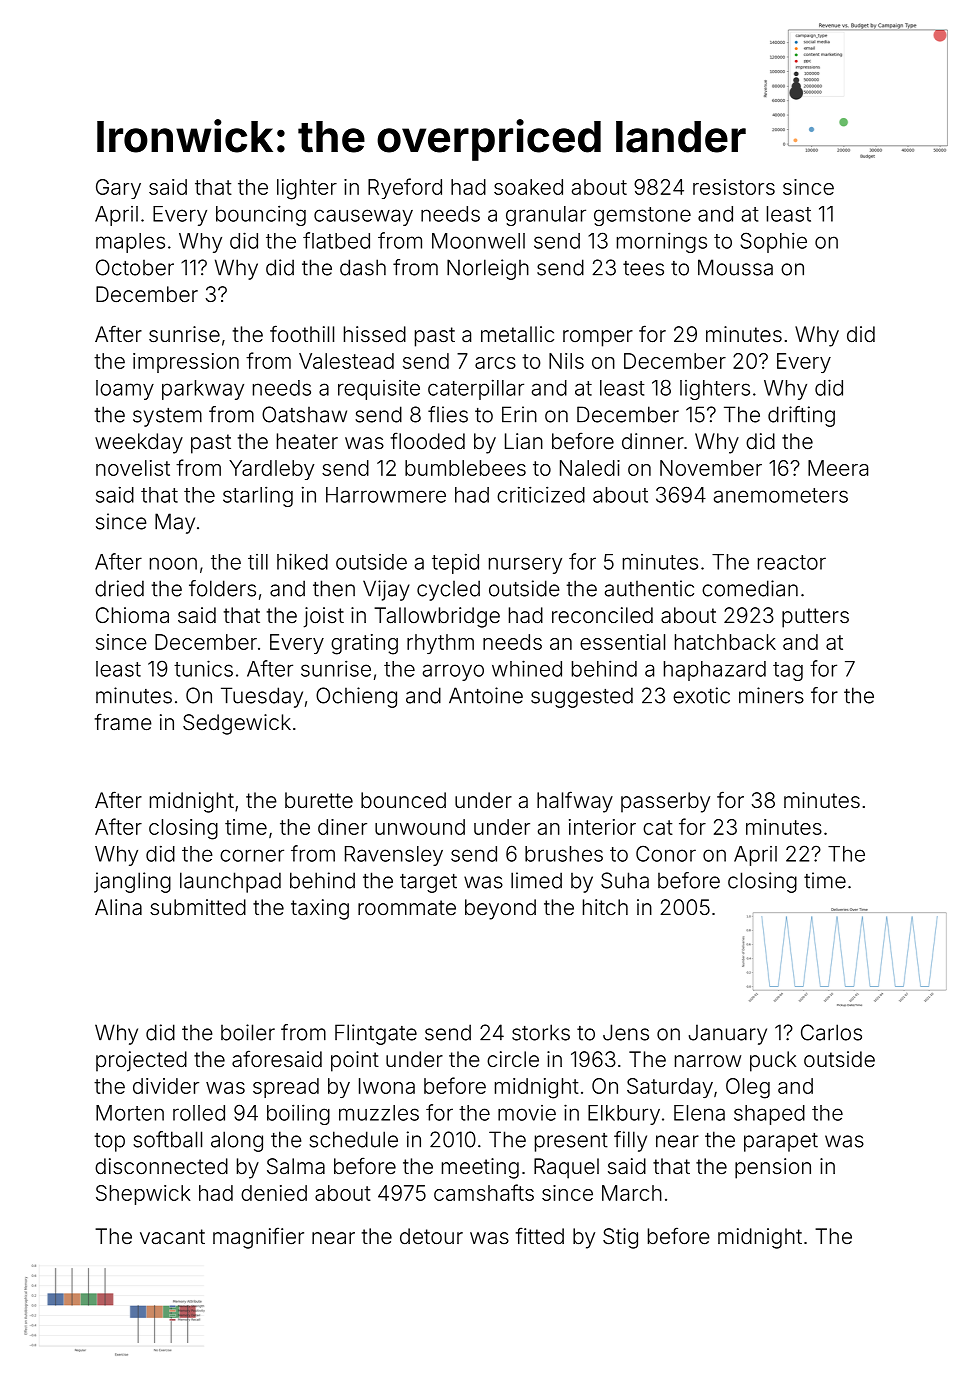 The height and width of the screenshot is (1379, 971). I want to click on magnifier, so click(258, 1238).
